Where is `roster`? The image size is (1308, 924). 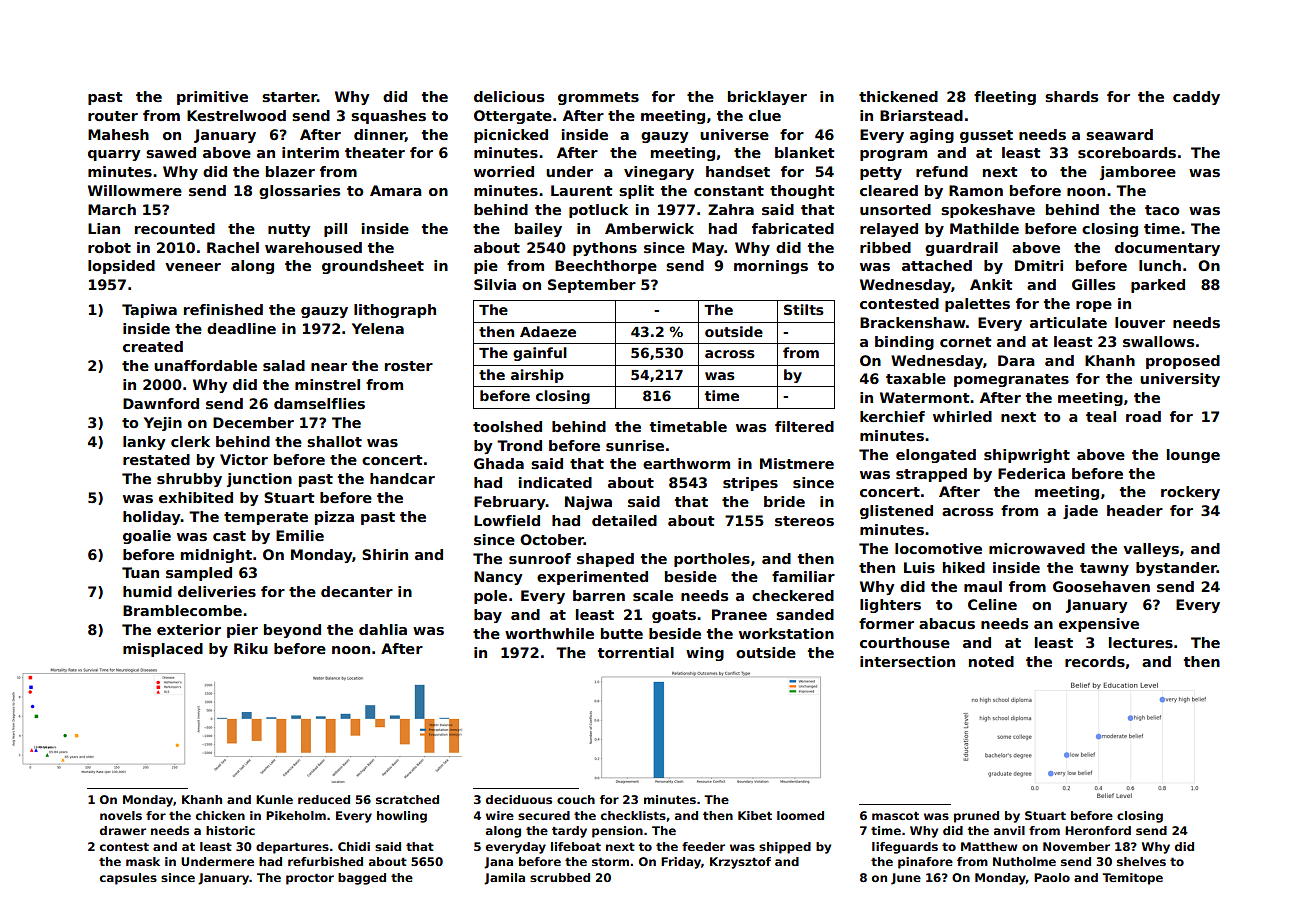 roster is located at coordinates (409, 366).
